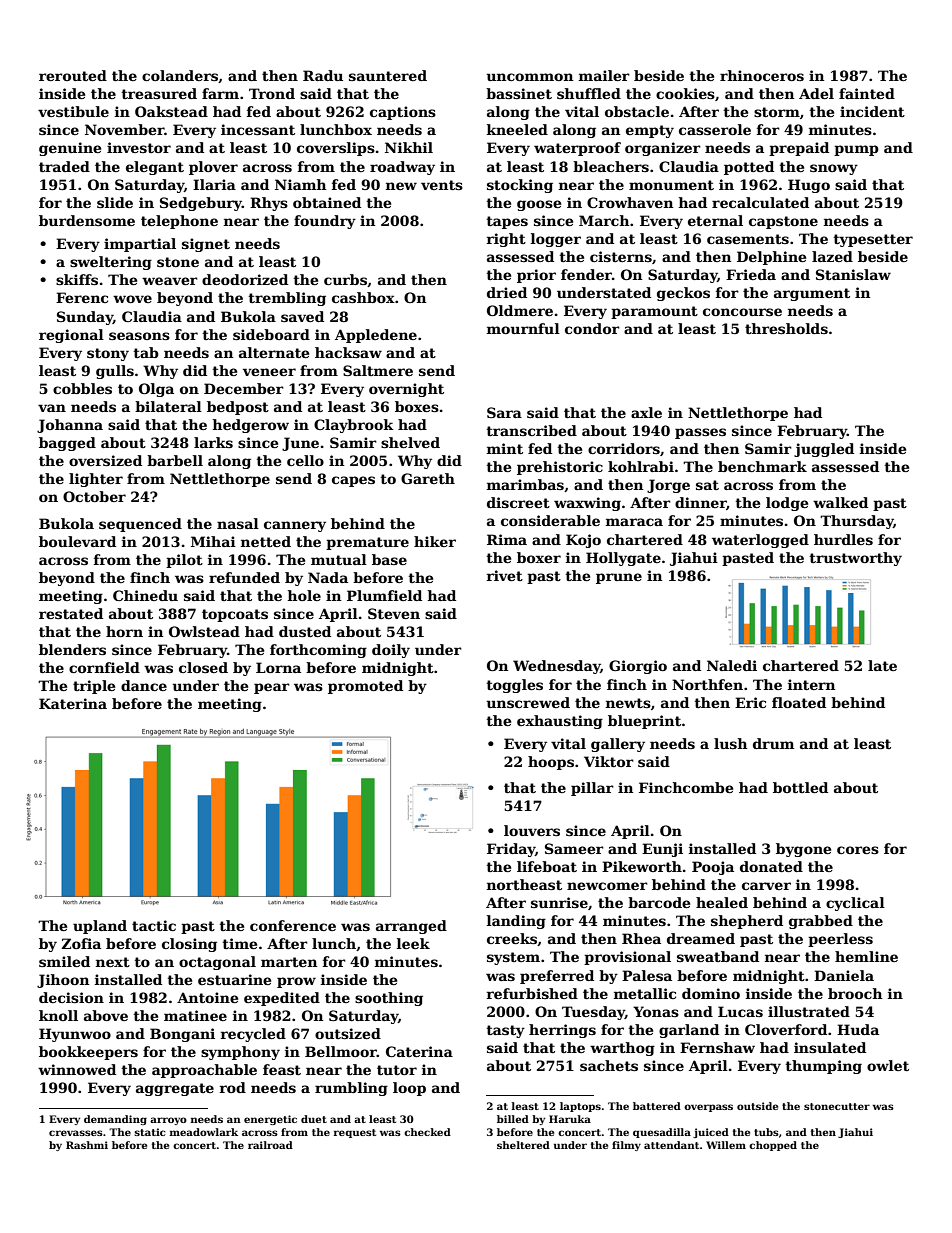 This page has height=1233, width=952. What do you see at coordinates (762, 466) in the page?
I see `benchmark` at bounding box center [762, 466].
